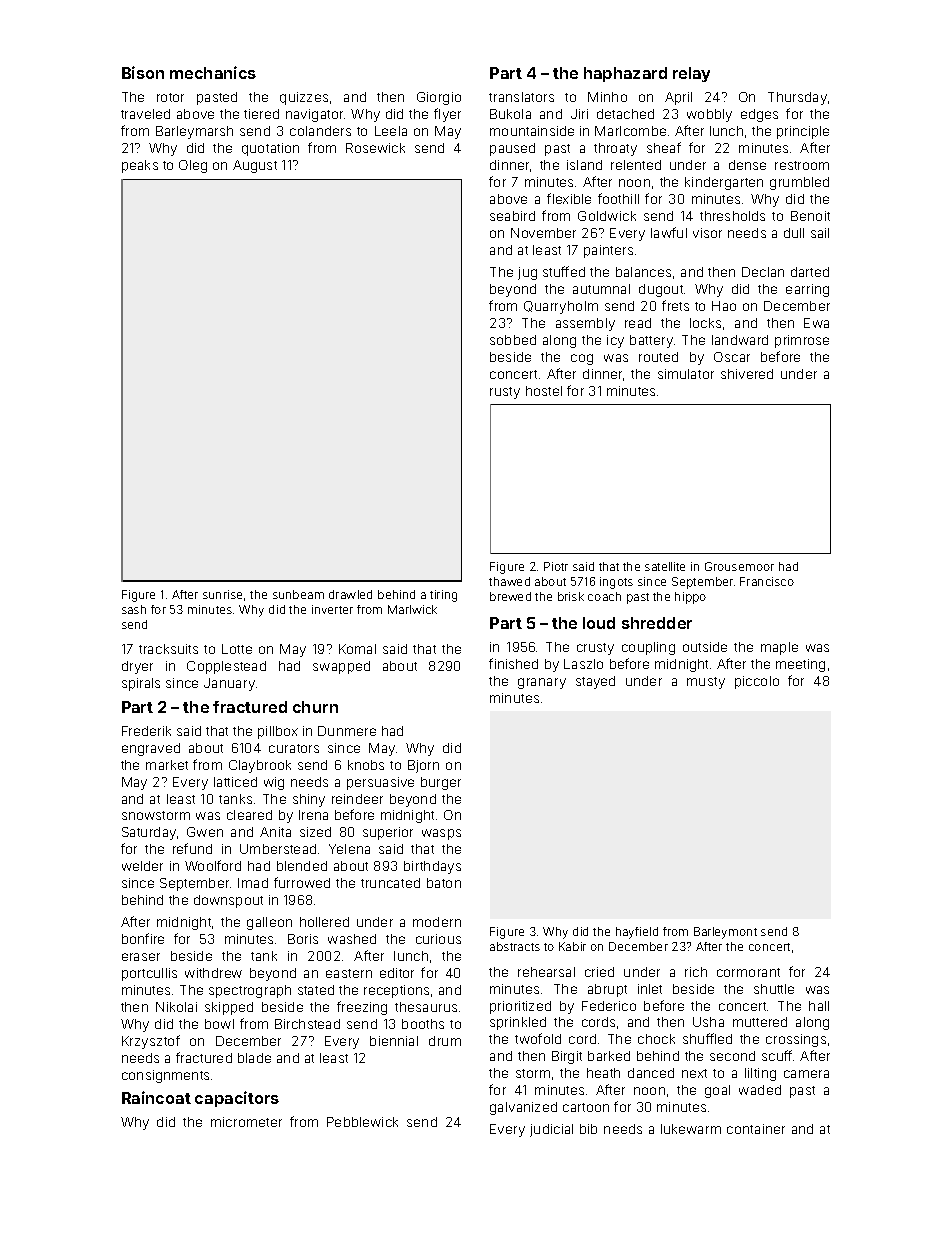 Image resolution: width=952 pixels, height=1233 pixels. I want to click on burger, so click(441, 783).
